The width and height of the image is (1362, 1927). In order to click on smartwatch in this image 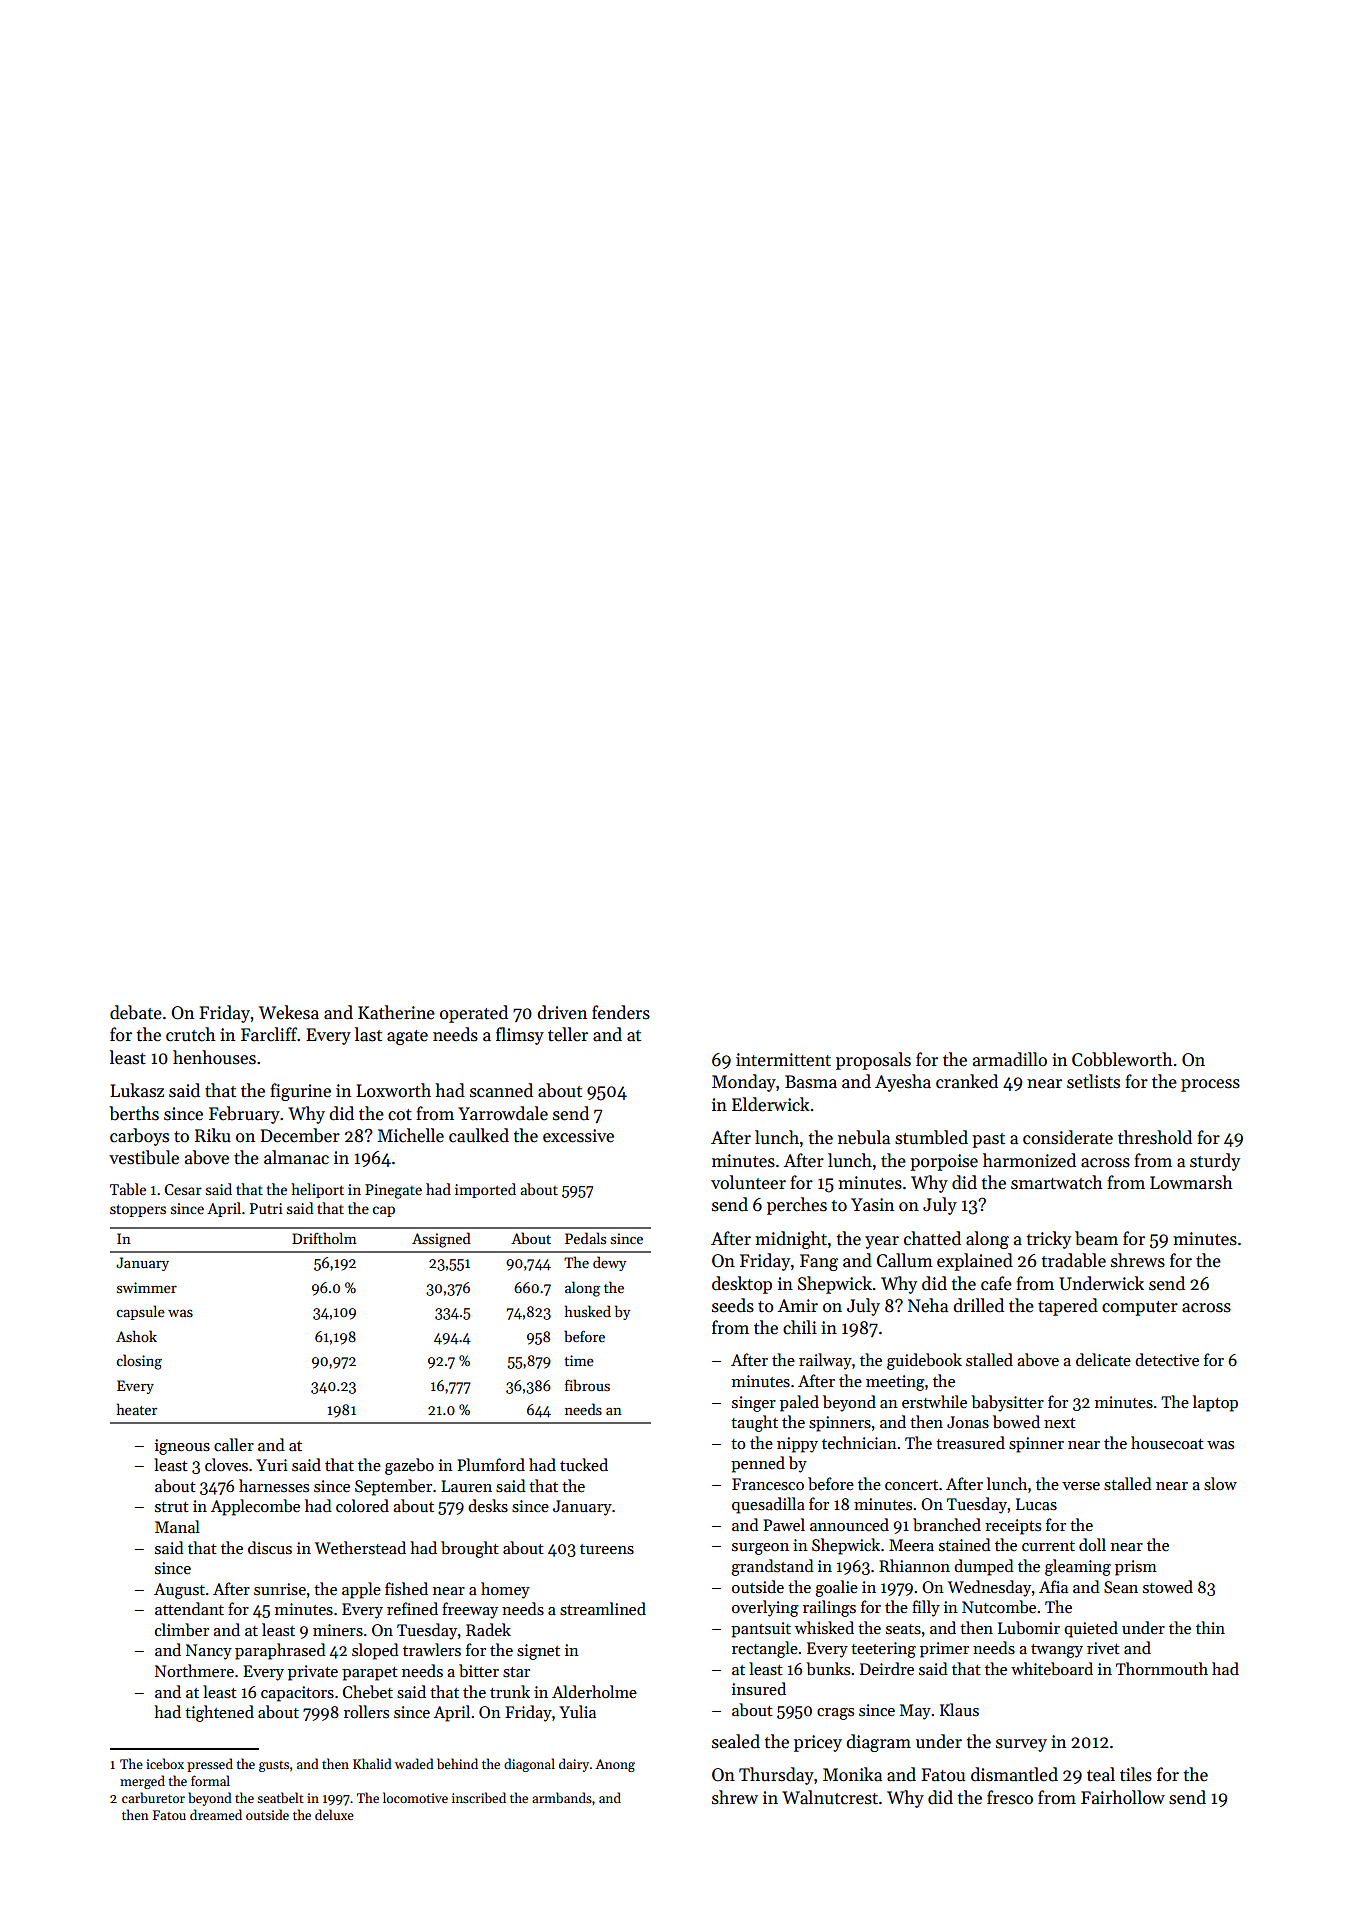, I will do `click(1056, 1182)`.
